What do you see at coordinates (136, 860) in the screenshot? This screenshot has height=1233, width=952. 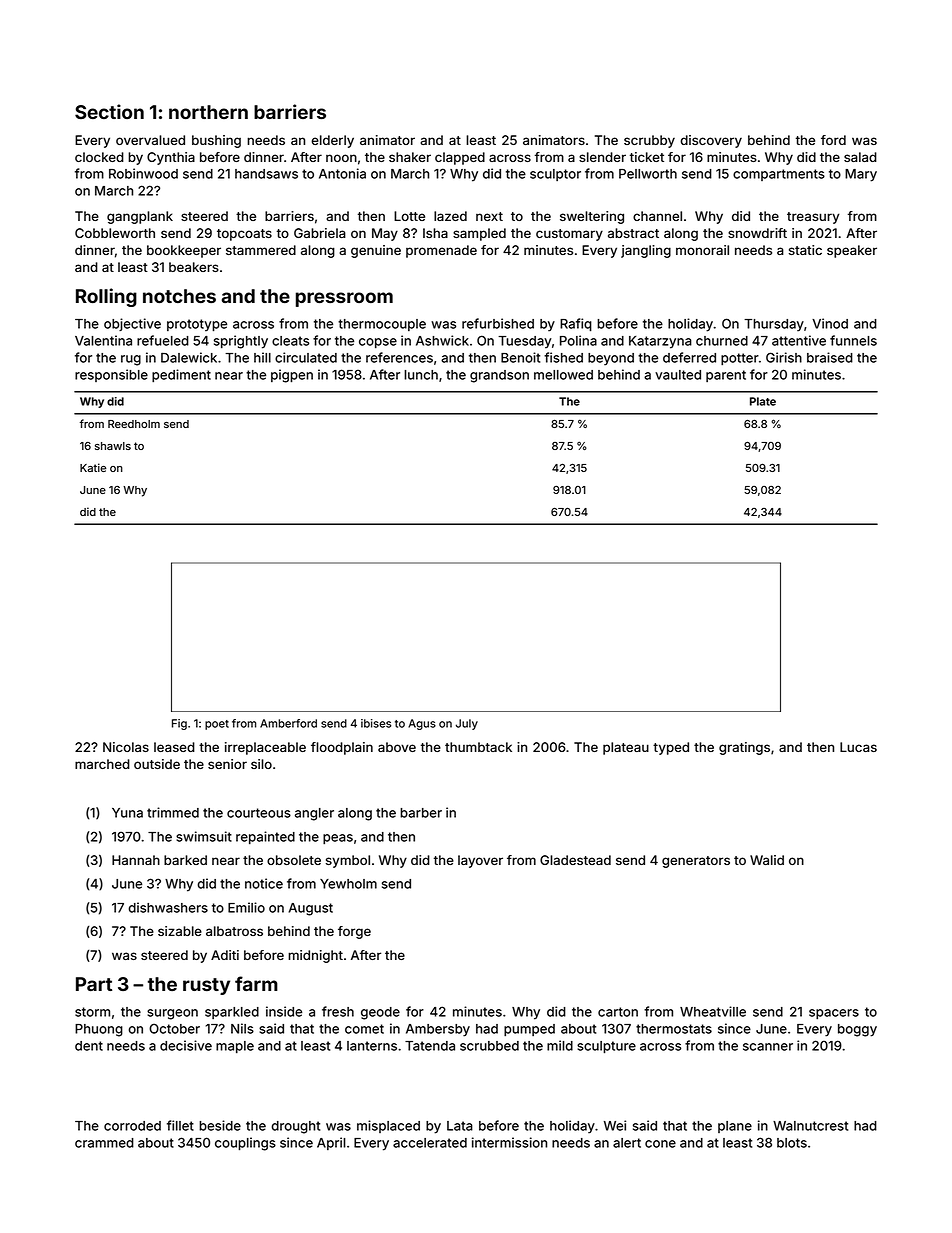 I see `Hannah` at bounding box center [136, 860].
